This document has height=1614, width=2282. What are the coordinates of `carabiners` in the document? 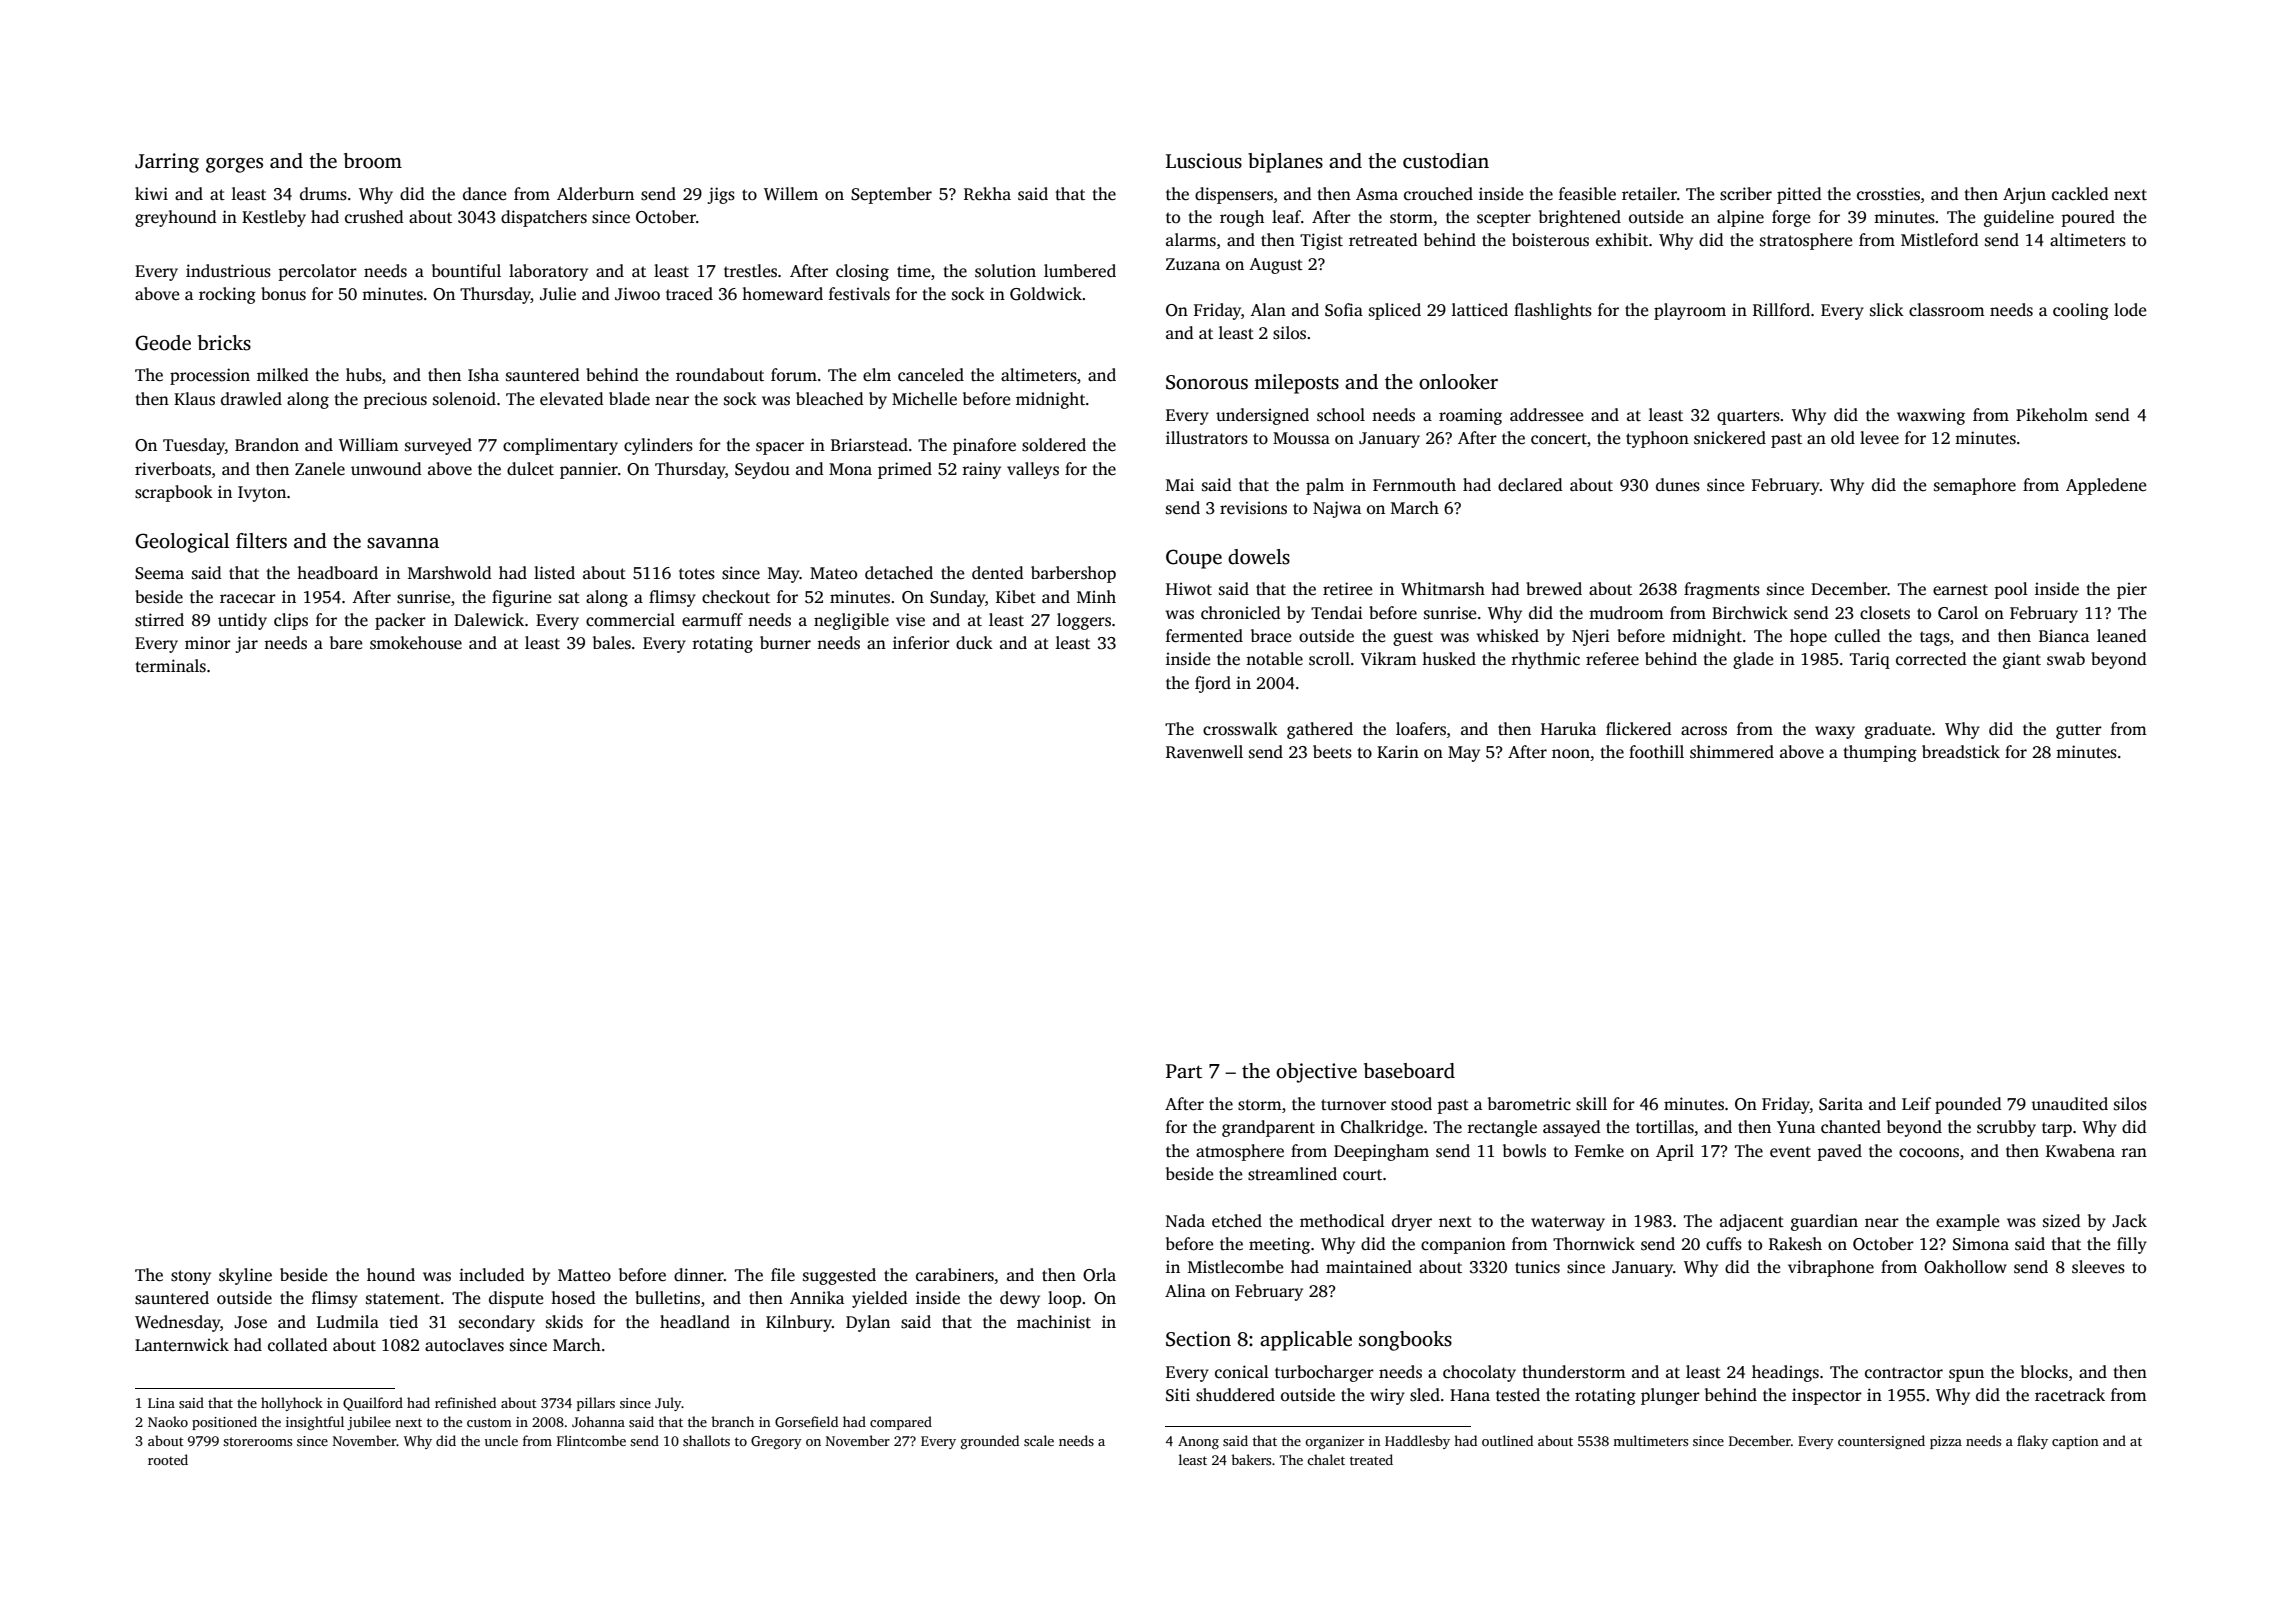 It's located at (955, 1275).
